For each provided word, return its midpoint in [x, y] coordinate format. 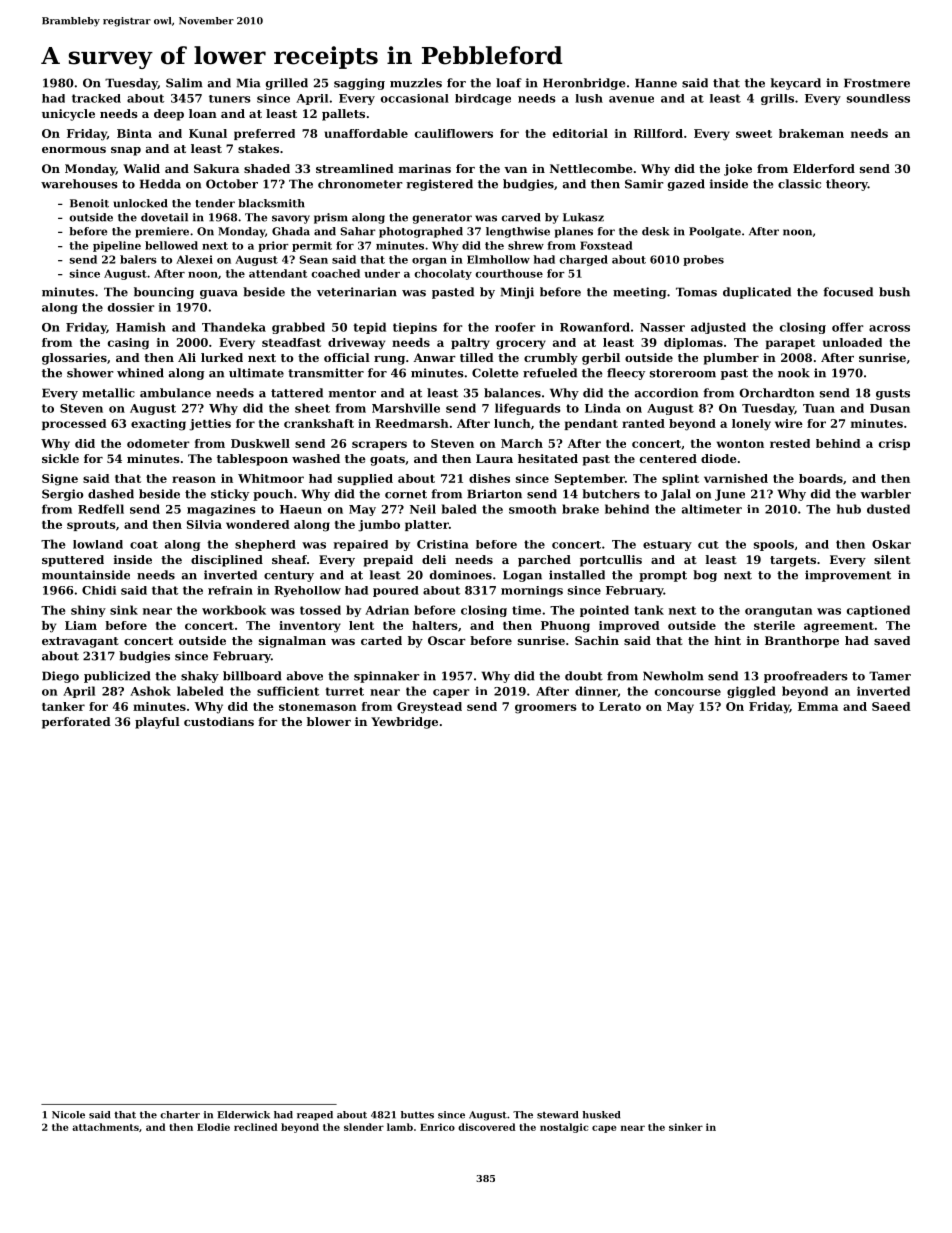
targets [793, 561]
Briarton [494, 494]
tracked [96, 98]
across [889, 328]
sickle [60, 458]
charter [180, 1115]
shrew [526, 245]
